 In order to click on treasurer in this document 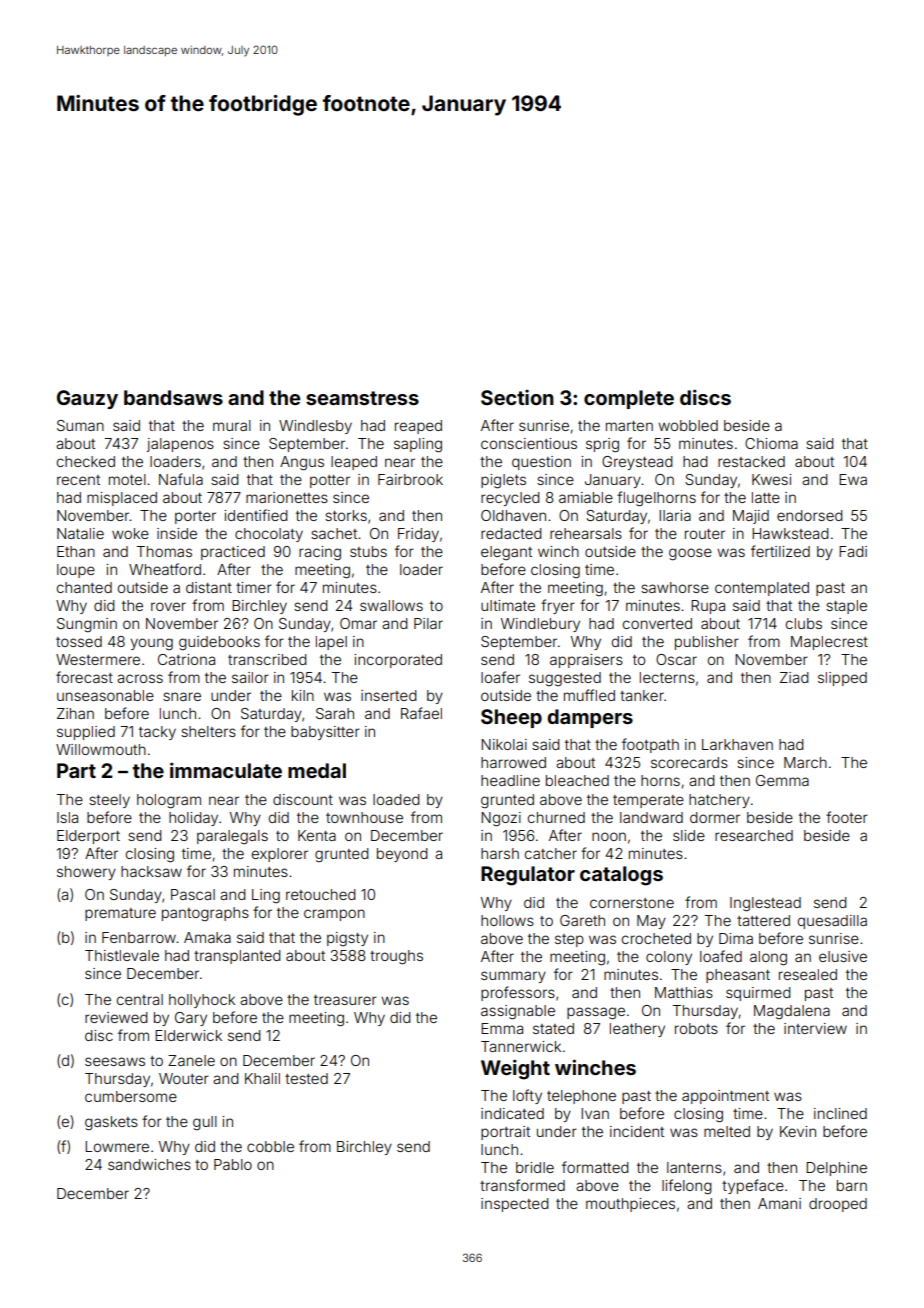, I will do `click(345, 1000)`.
